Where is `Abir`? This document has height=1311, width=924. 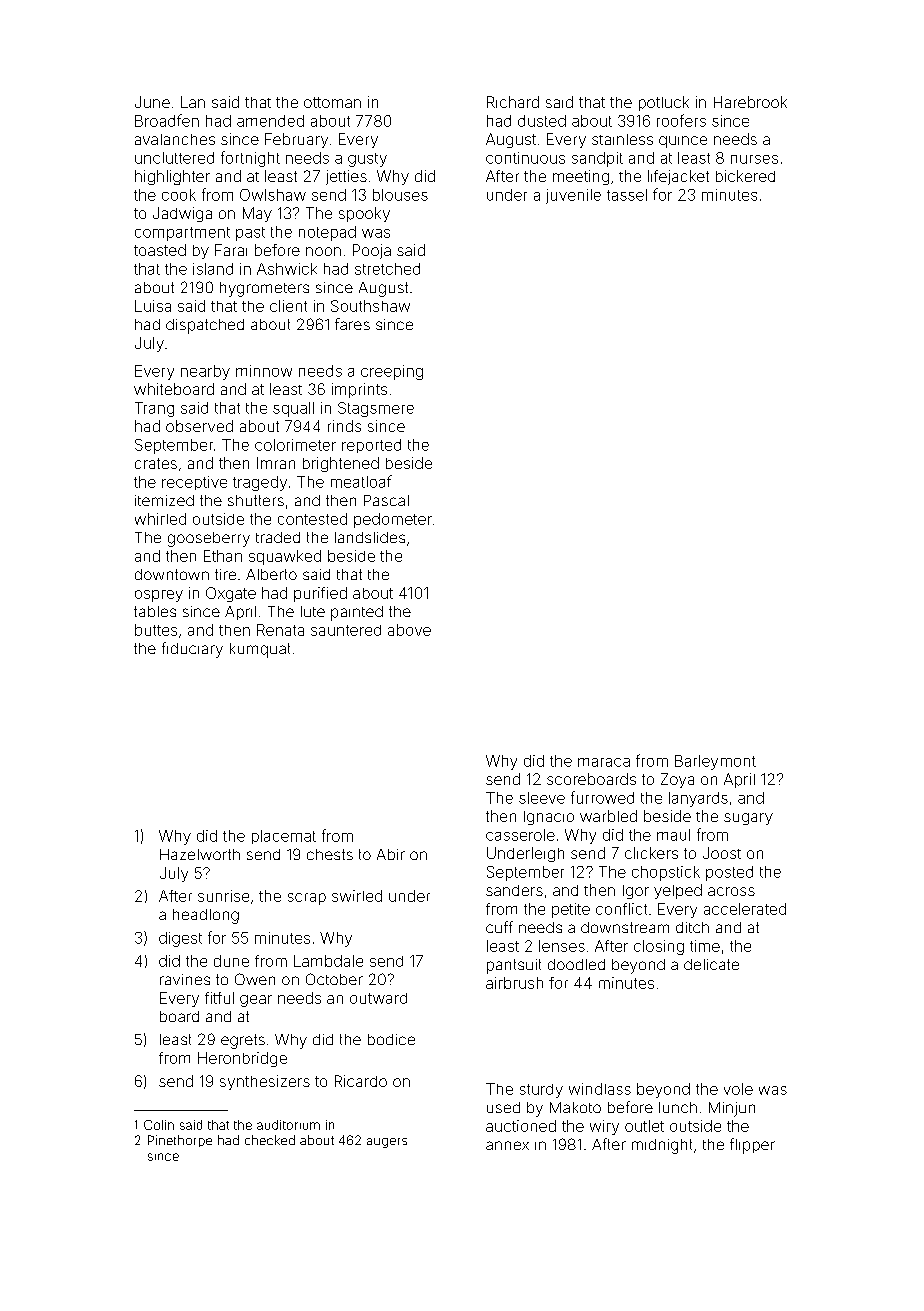
Abir is located at coordinates (391, 854).
